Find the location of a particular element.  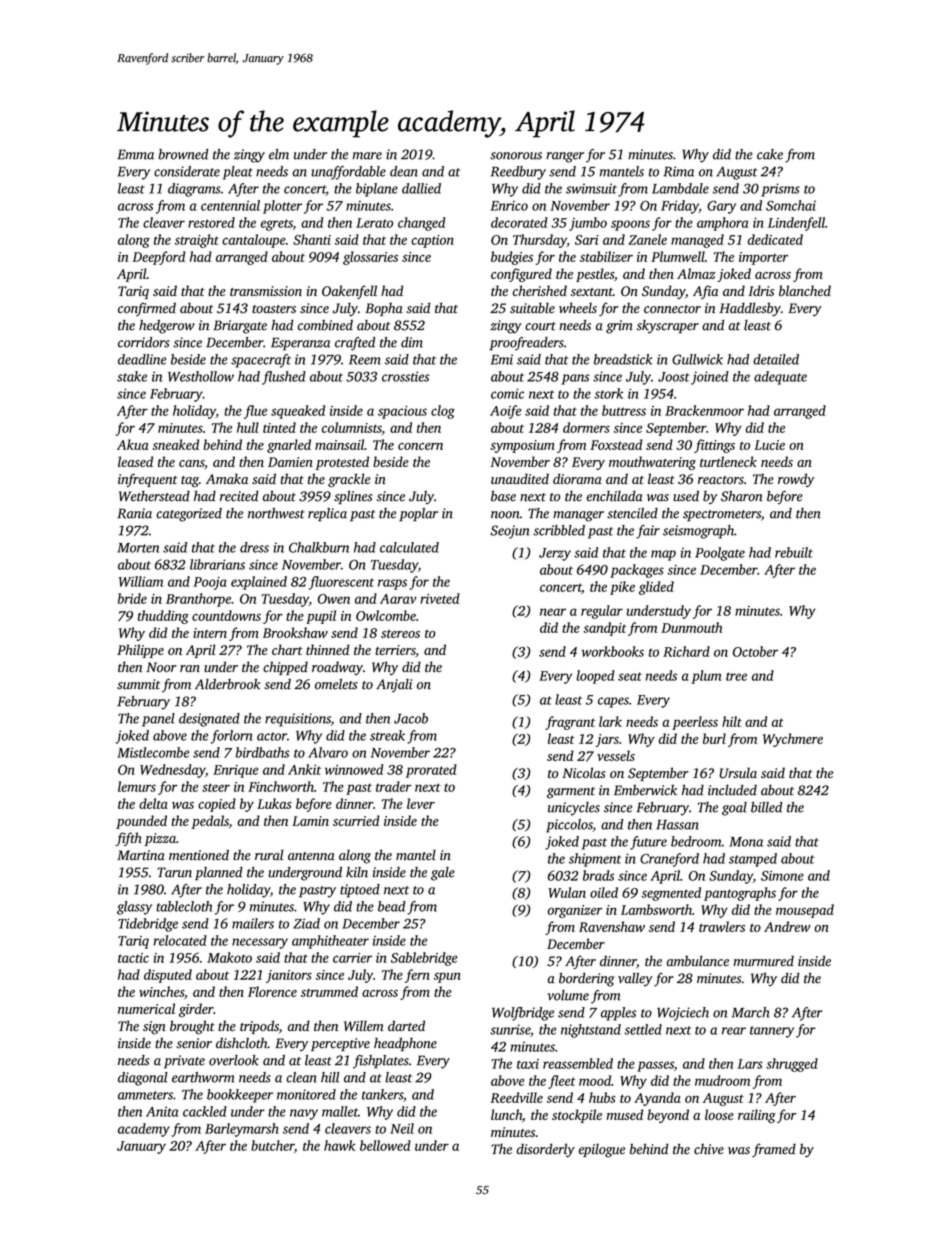

cake is located at coordinates (770, 154).
